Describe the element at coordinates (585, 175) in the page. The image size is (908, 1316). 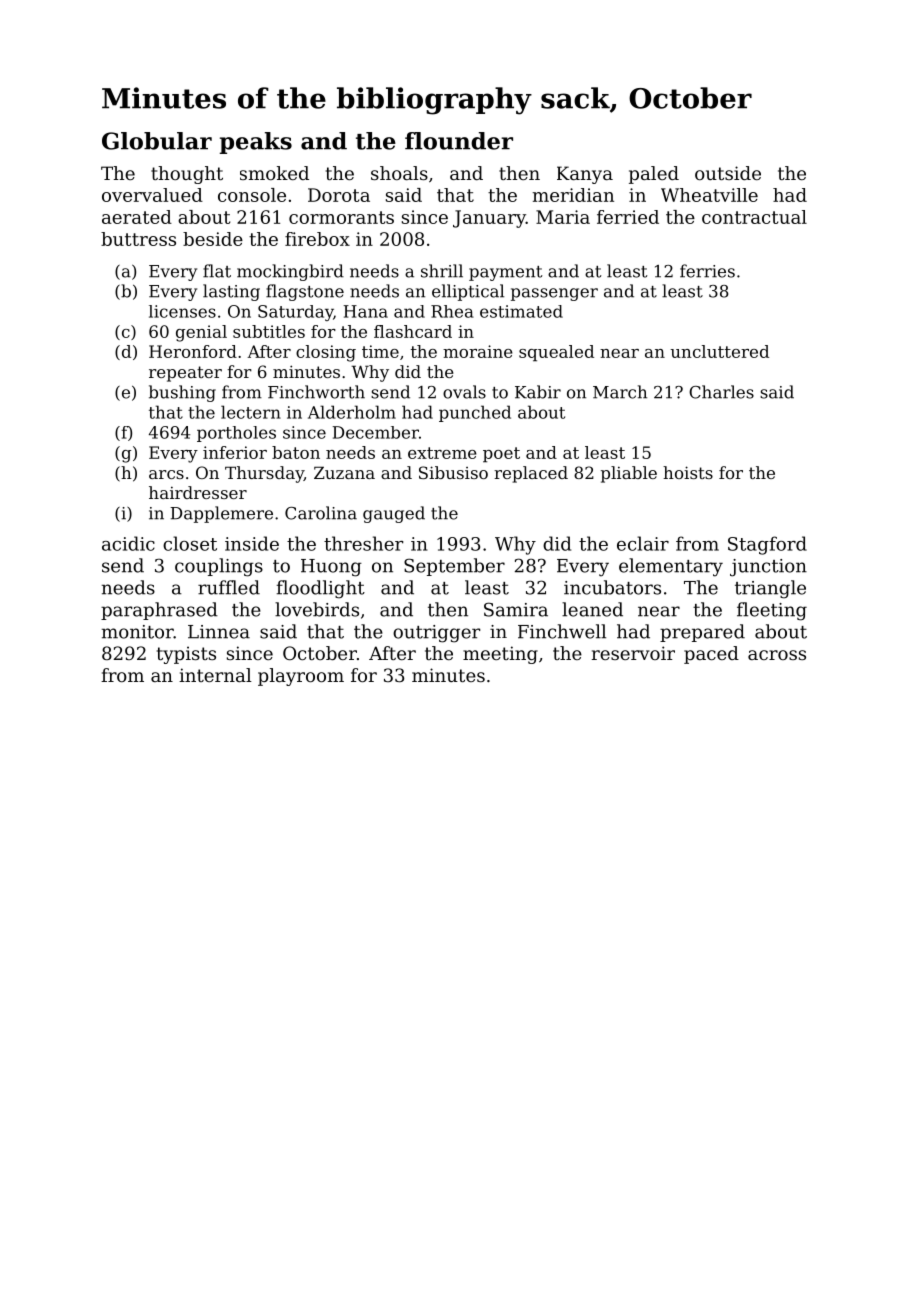
I see `Kanya` at that location.
